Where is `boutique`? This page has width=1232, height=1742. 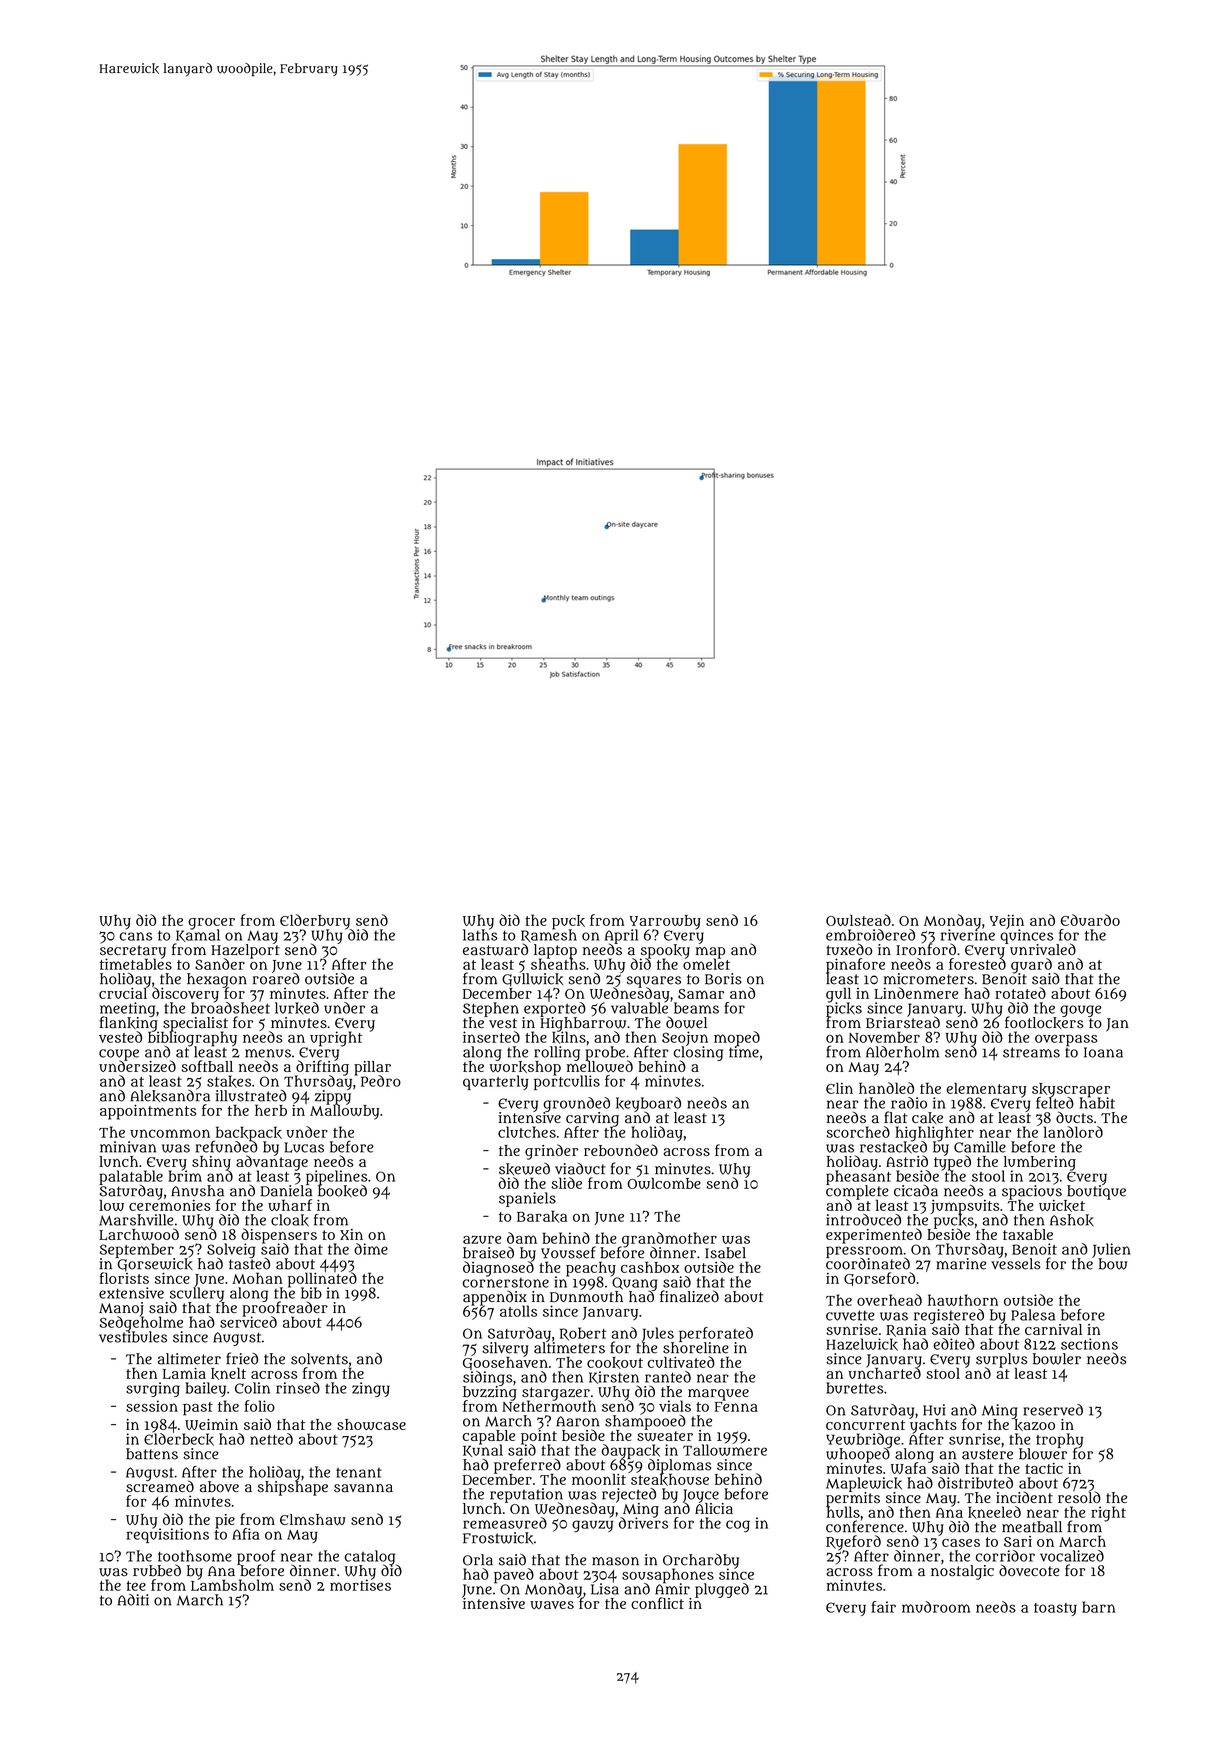
boutique is located at coordinates (1096, 1192).
